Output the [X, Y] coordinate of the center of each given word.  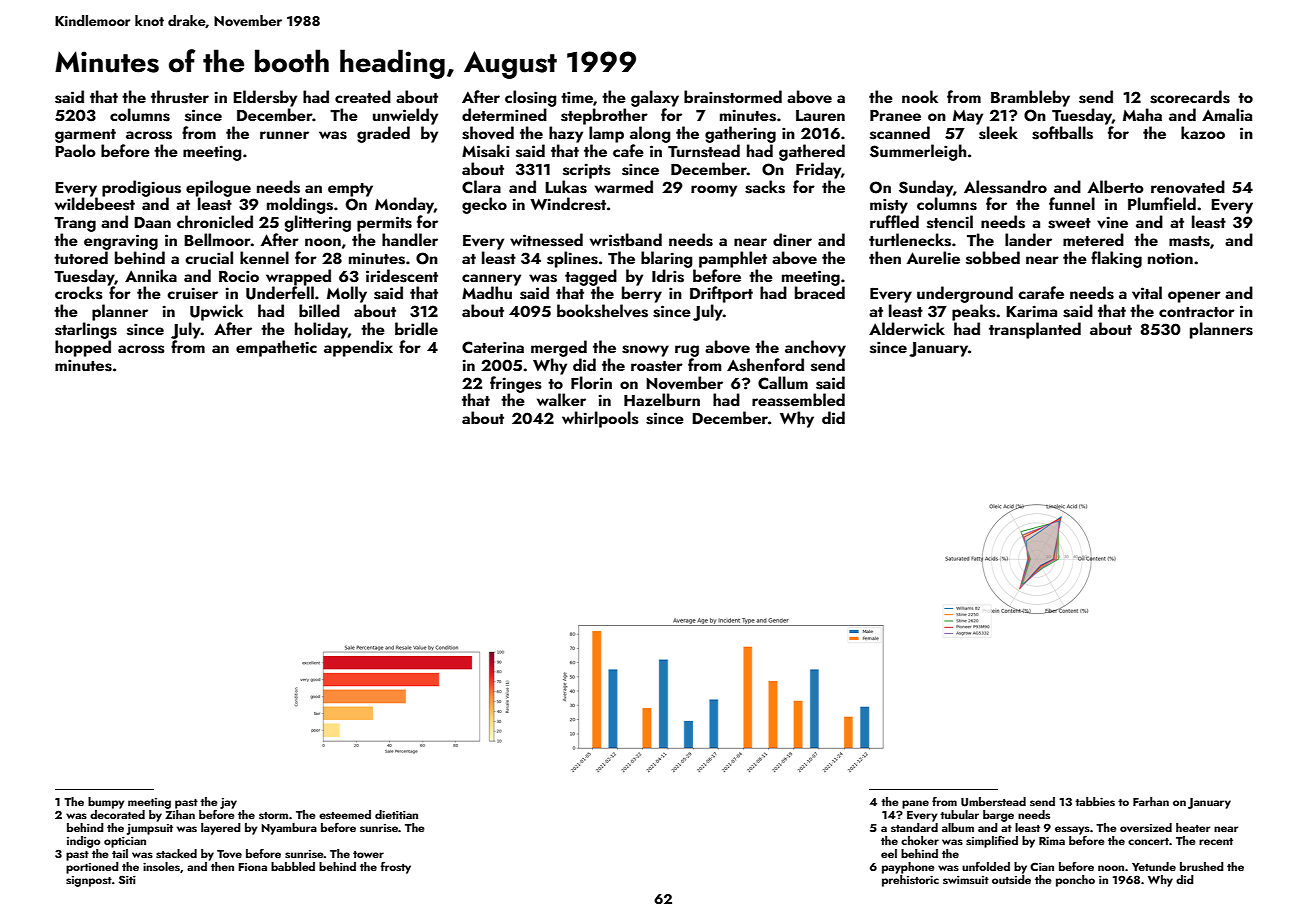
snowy [645, 351]
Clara [481, 187]
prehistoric [910, 881]
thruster [180, 97]
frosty [396, 868]
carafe [1041, 292]
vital [1147, 293]
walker [561, 399]
